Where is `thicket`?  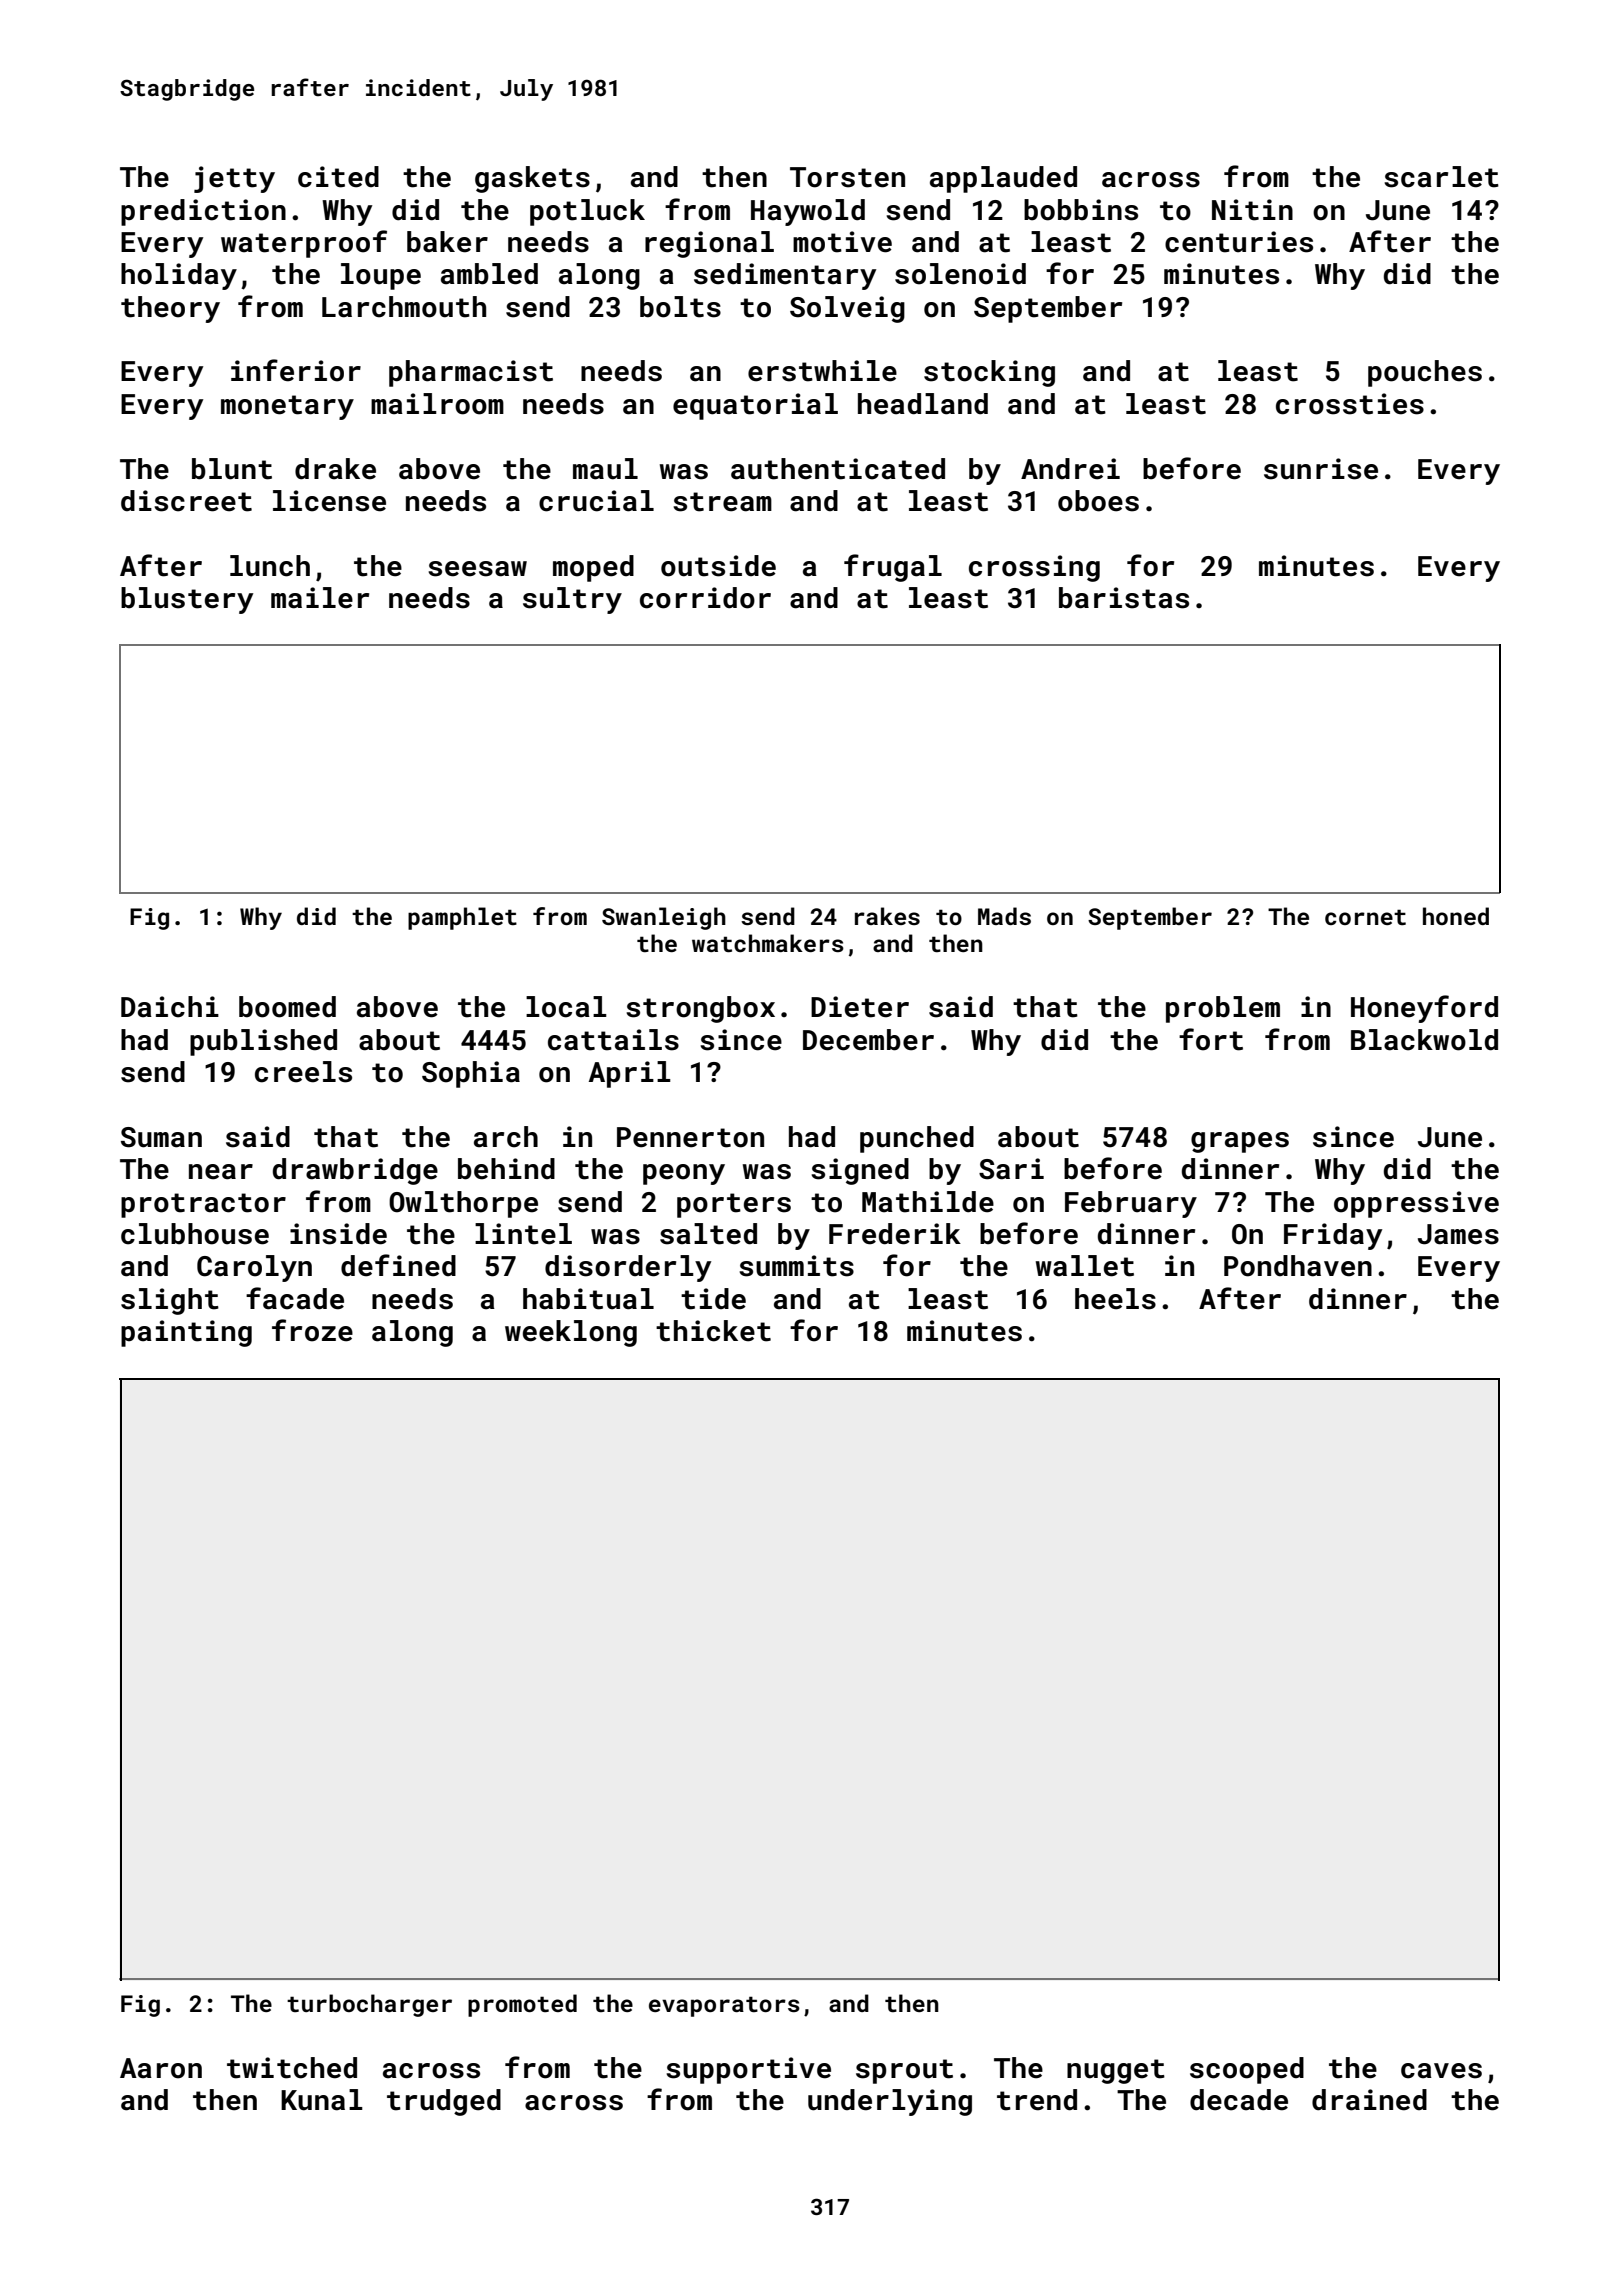 thicket is located at coordinates (713, 1331).
